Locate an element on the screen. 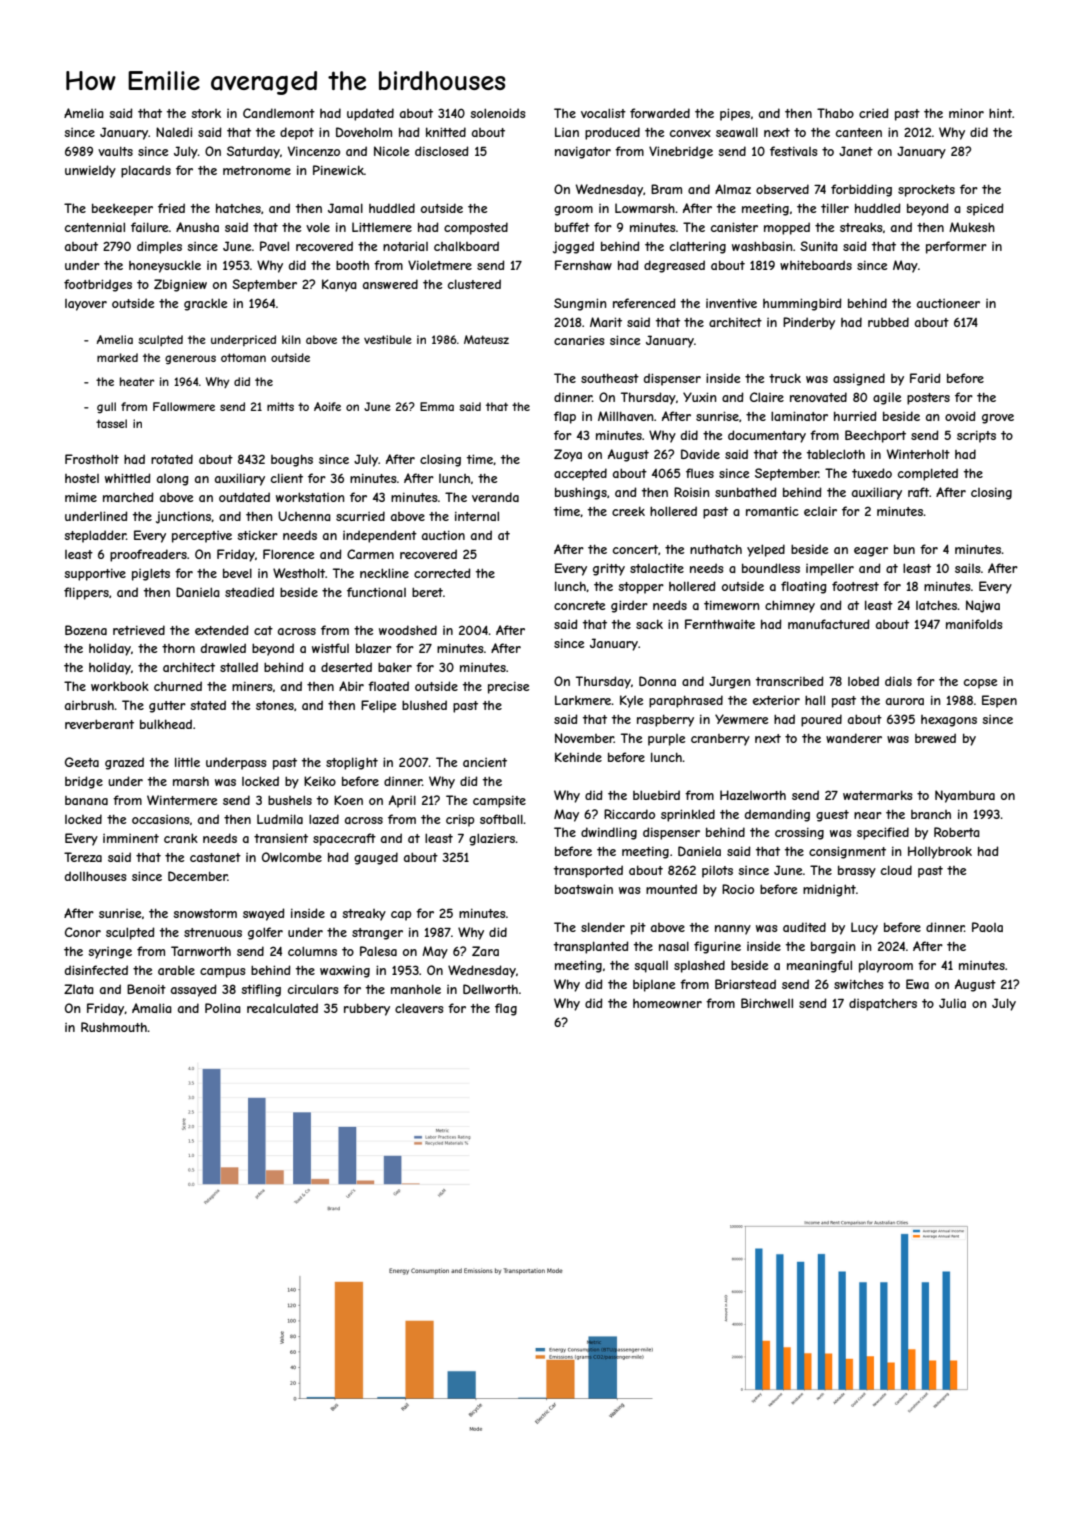  stork is located at coordinates (206, 113).
